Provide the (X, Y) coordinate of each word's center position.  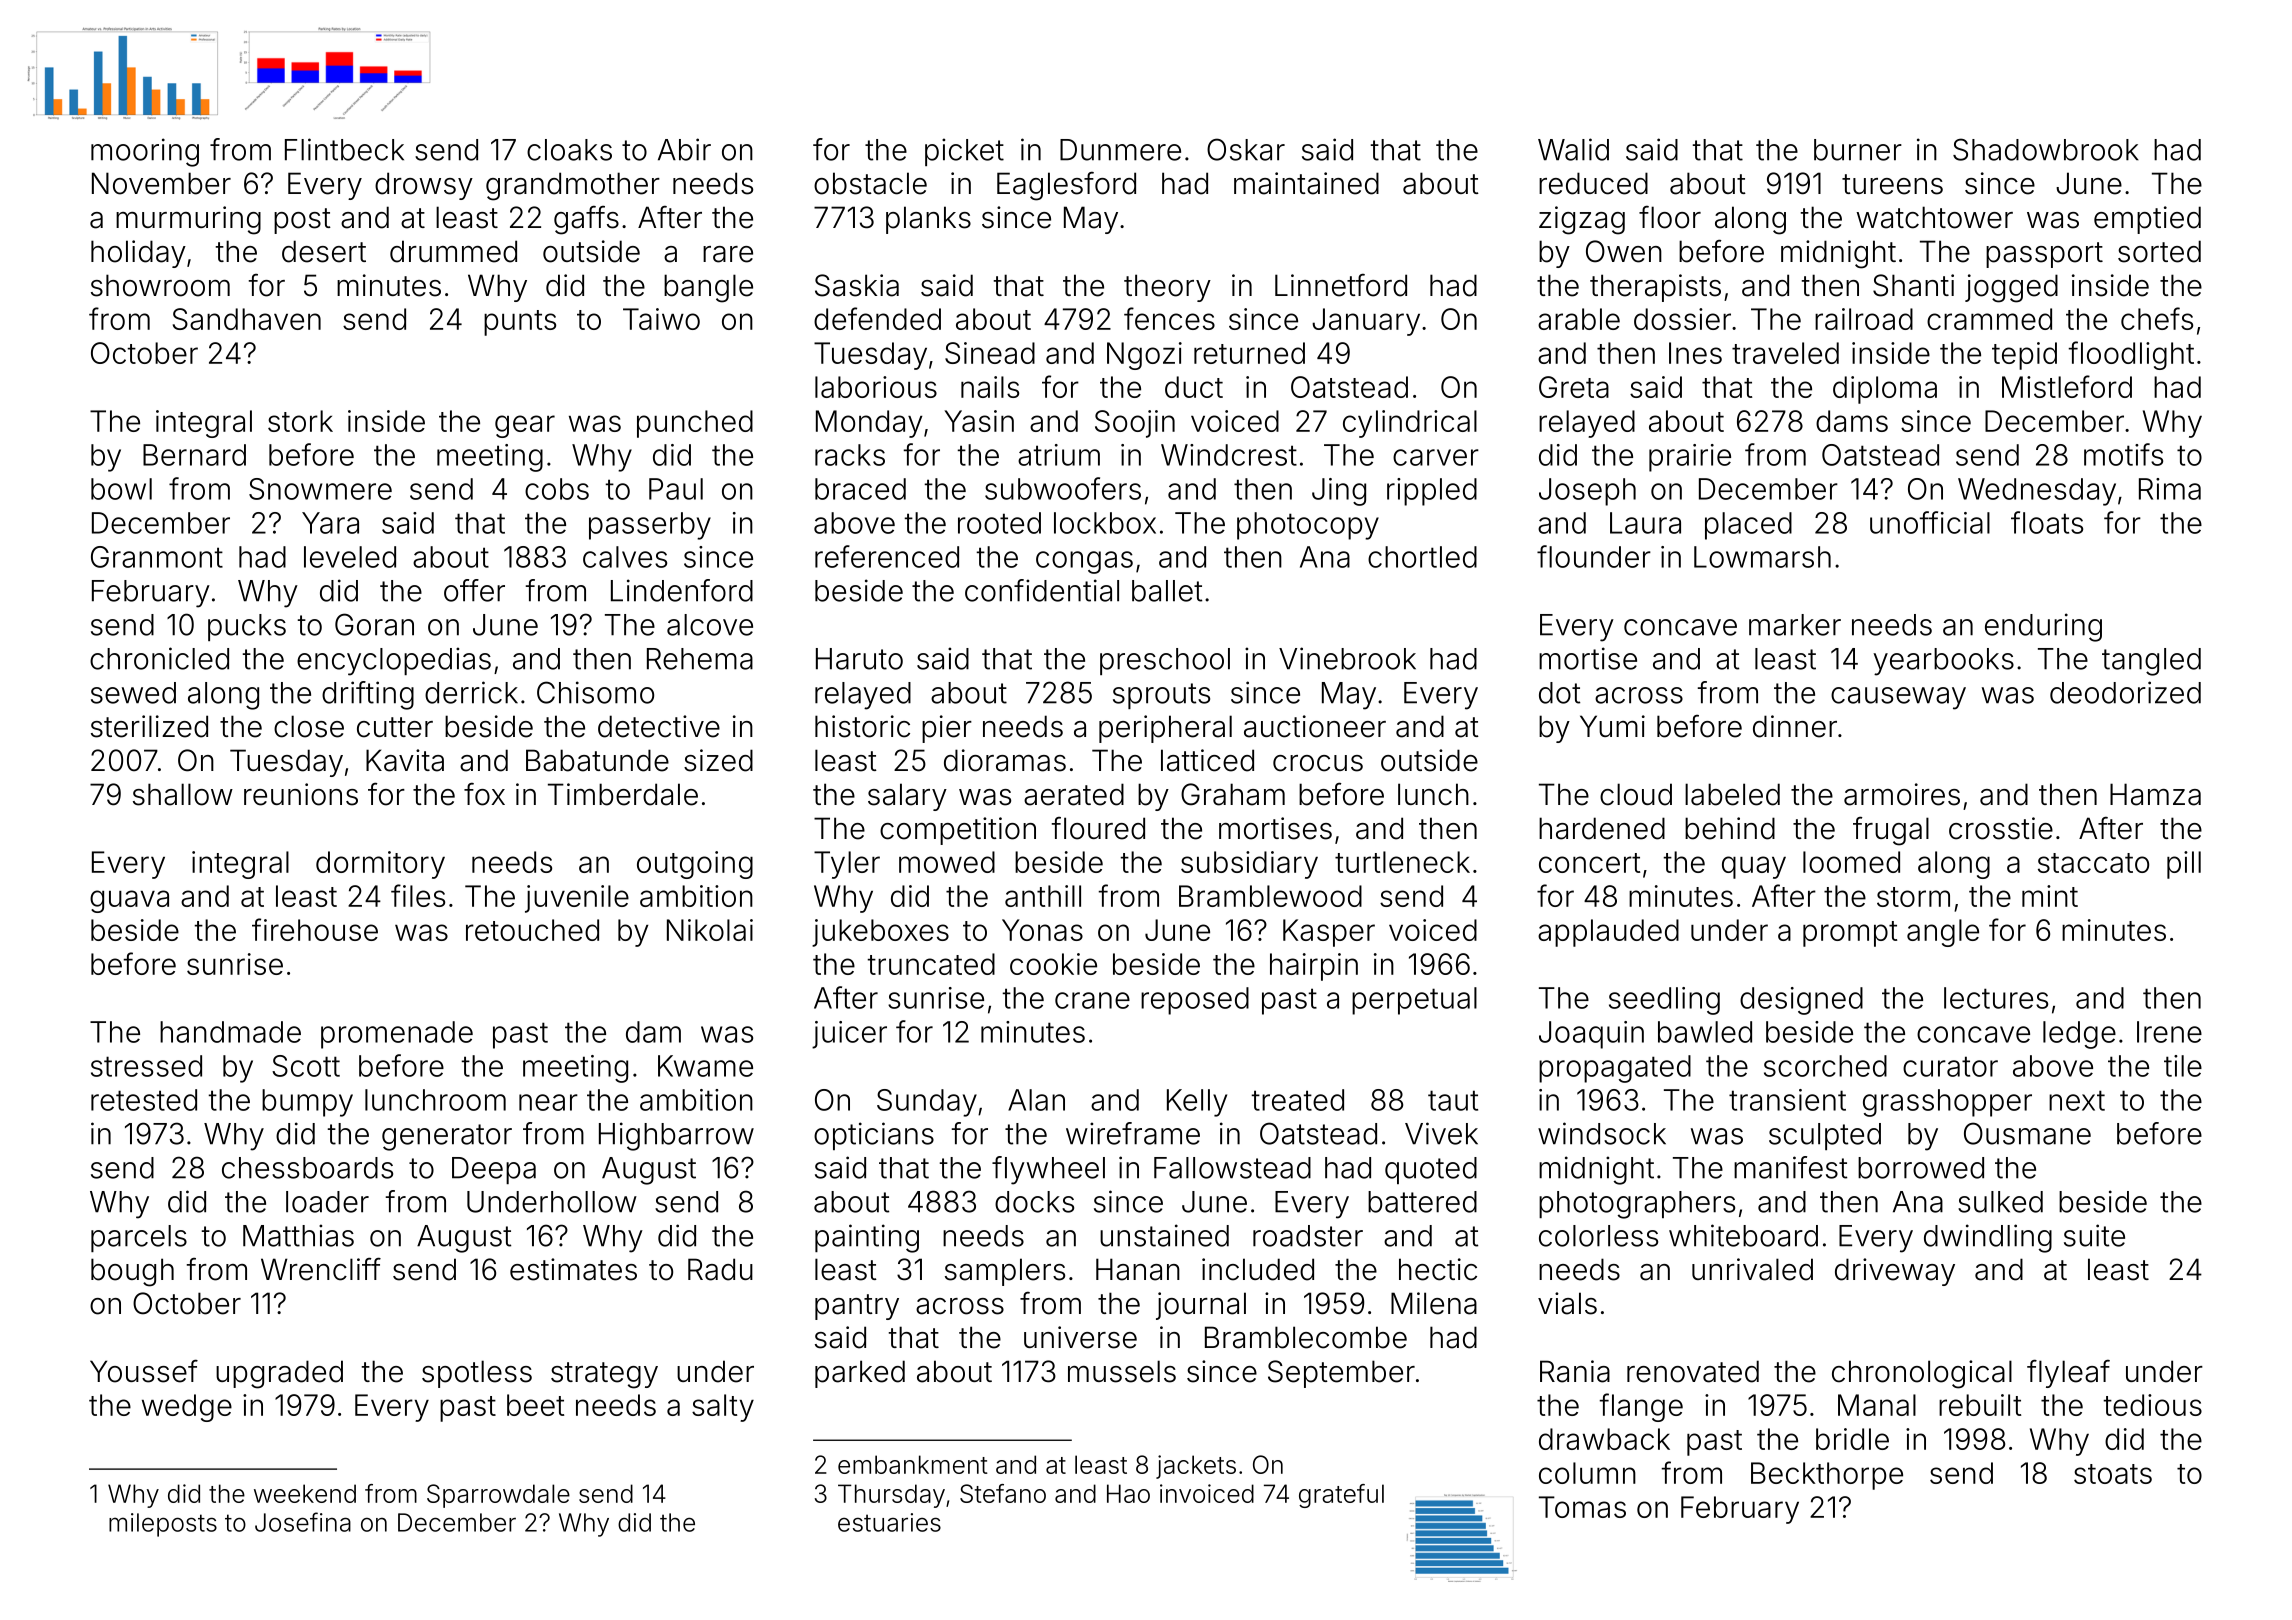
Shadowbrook (2046, 149)
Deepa (494, 1170)
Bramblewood (1270, 896)
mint (2050, 896)
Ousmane (2027, 1133)
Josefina (303, 1522)
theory (1167, 288)
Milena (1434, 1303)
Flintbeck (344, 149)
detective (659, 726)
